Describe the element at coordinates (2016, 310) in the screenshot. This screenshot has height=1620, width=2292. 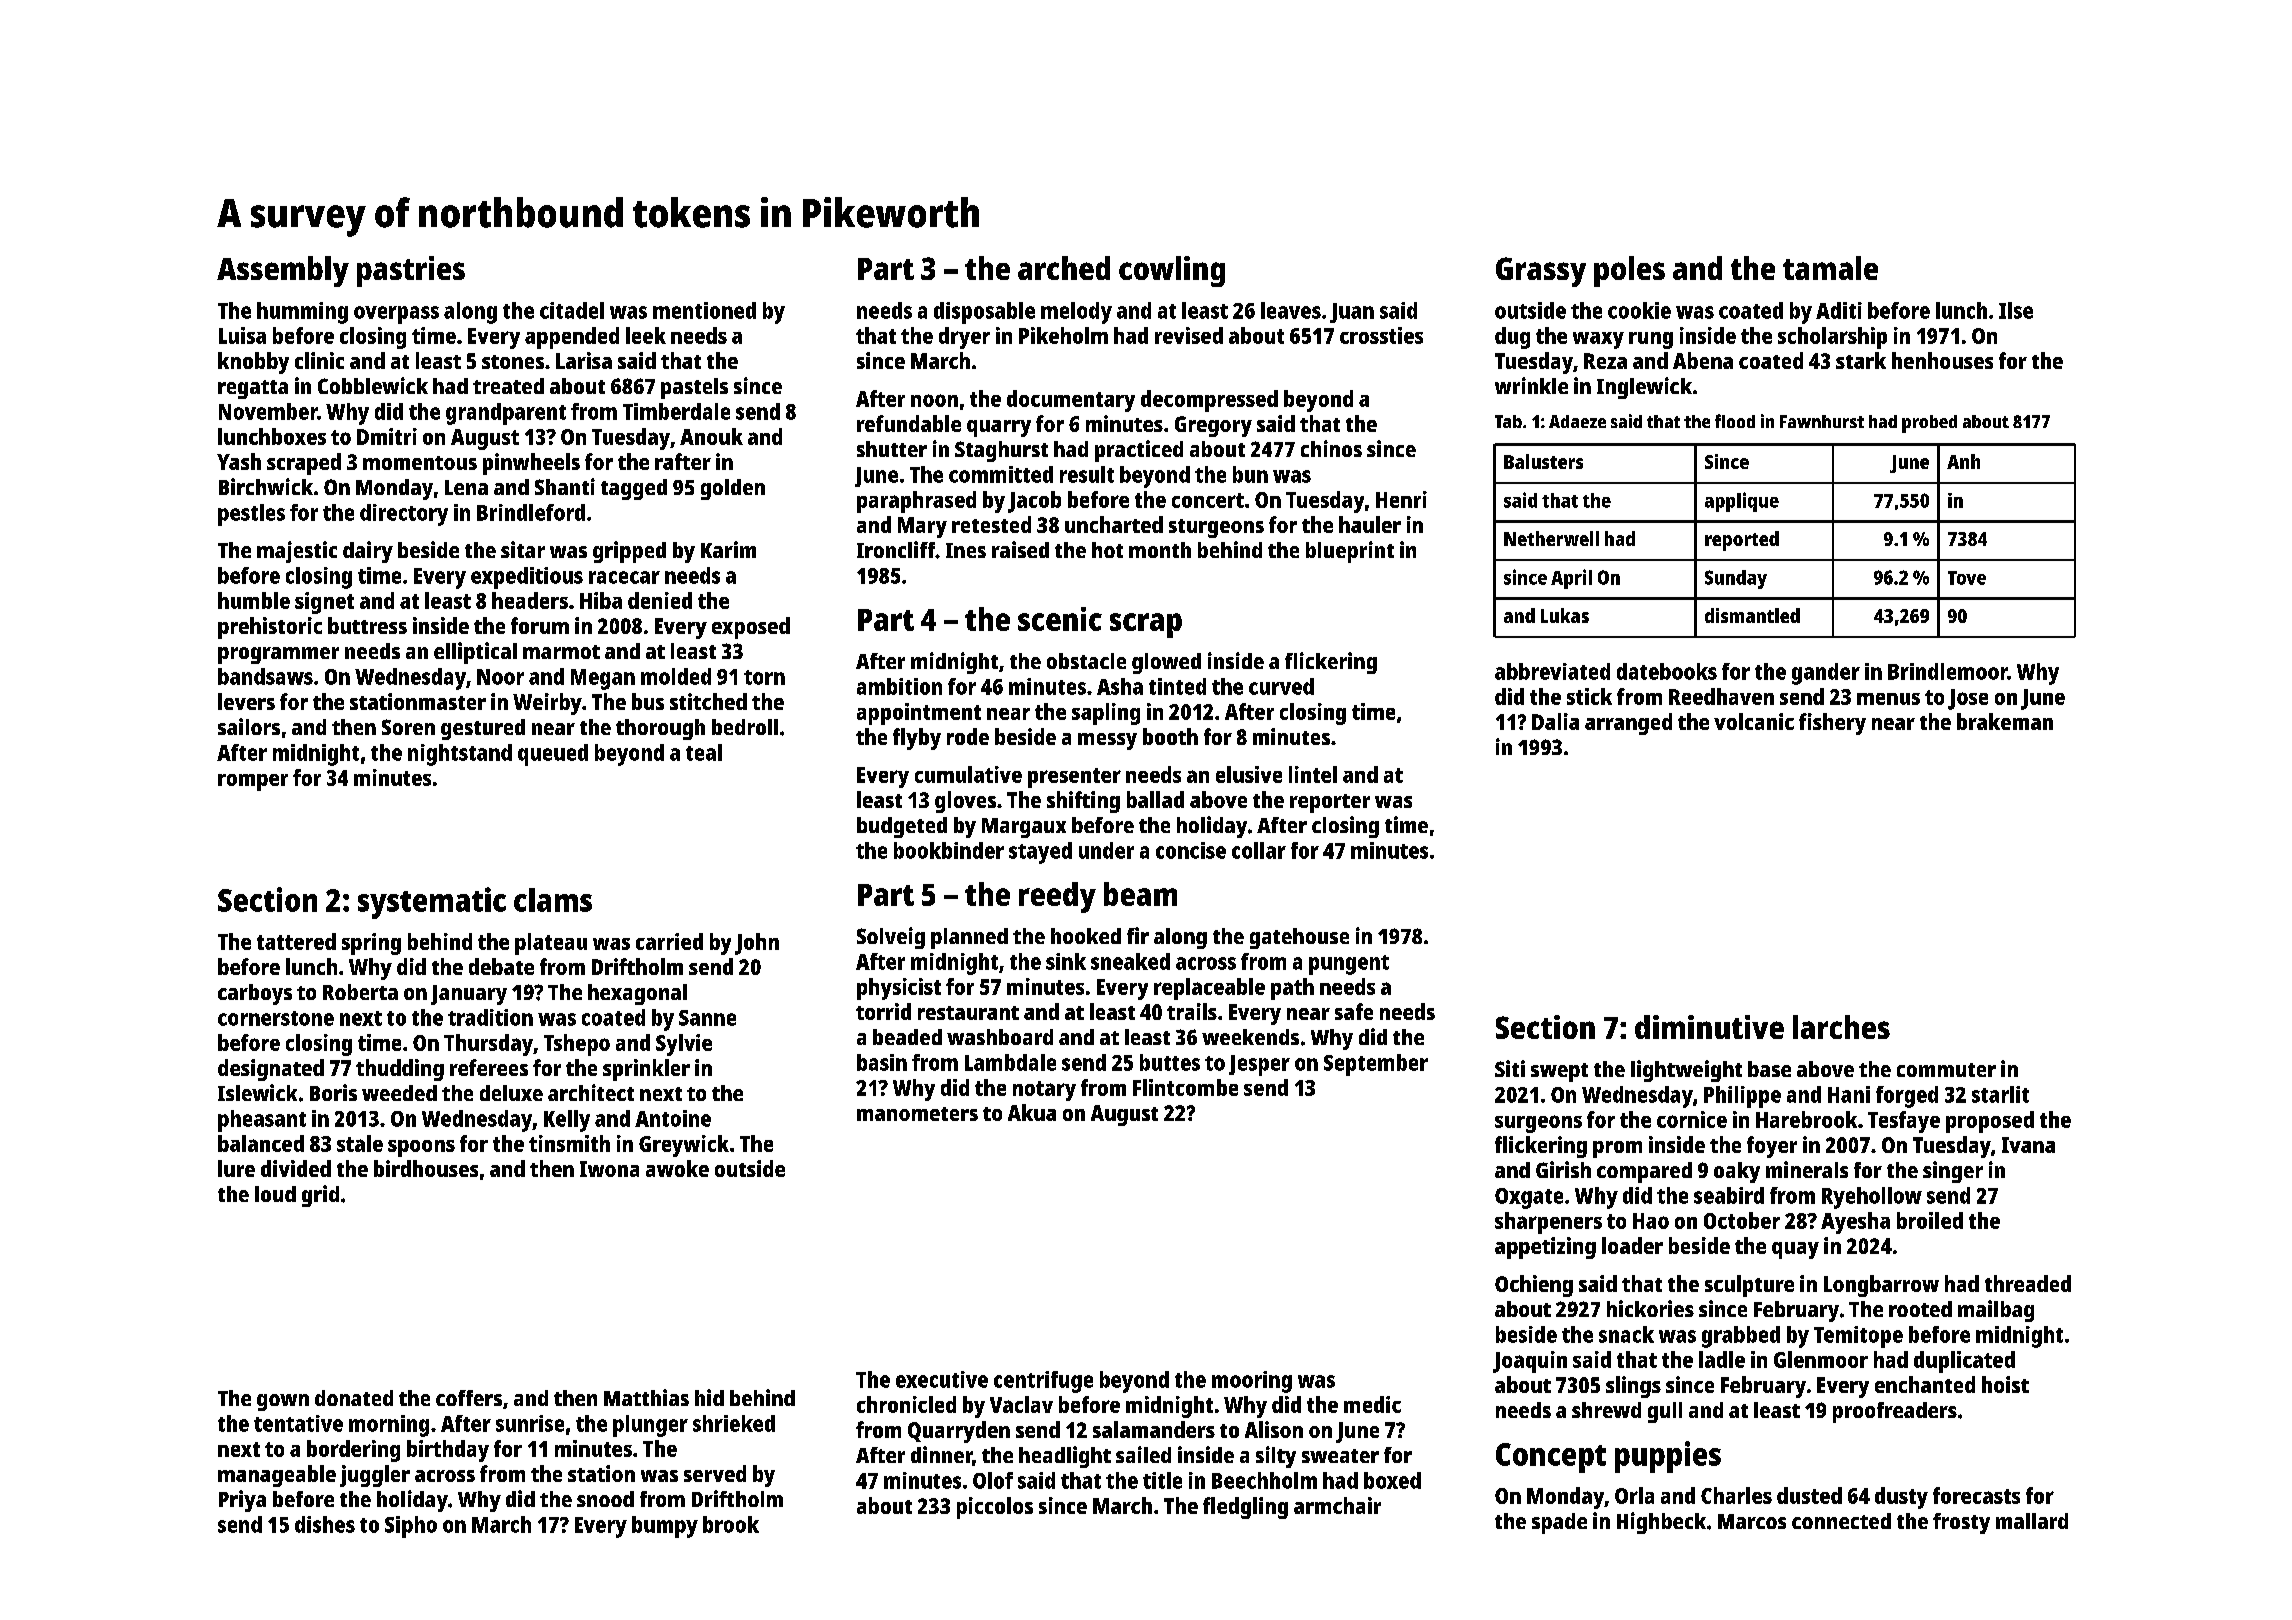
I see `Ilse` at that location.
